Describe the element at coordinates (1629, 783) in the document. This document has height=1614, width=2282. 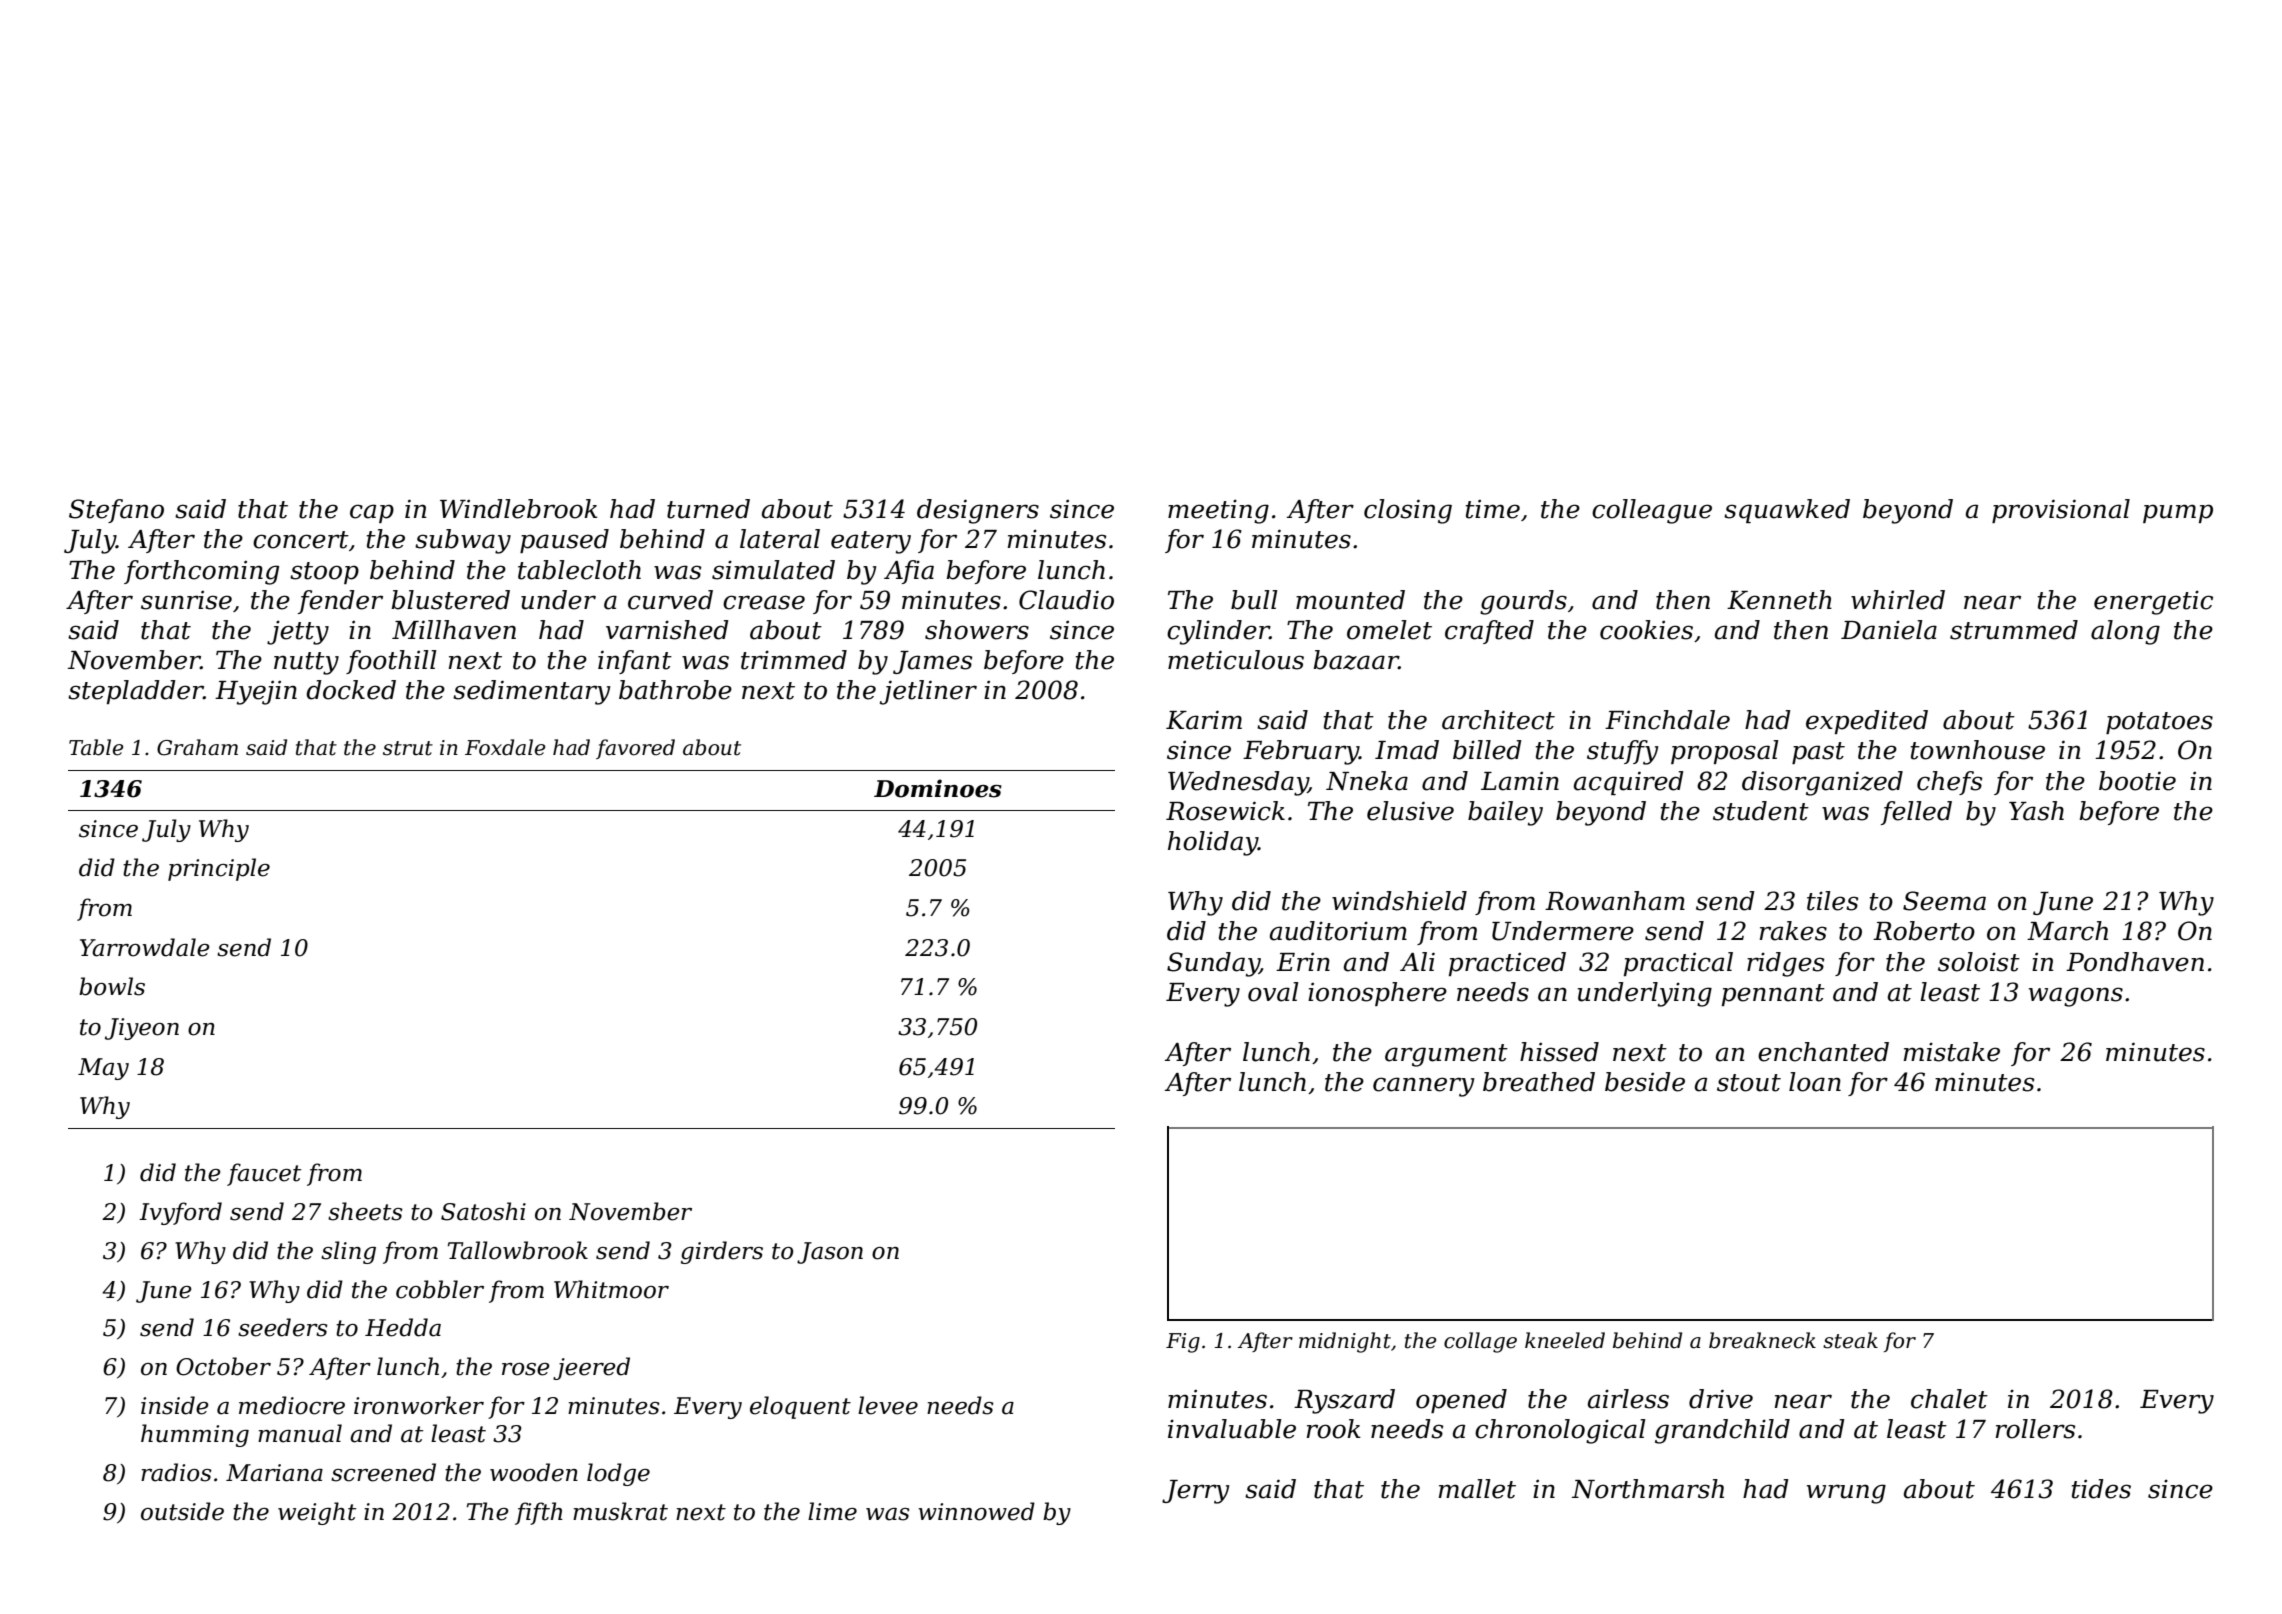
I see `acquired` at that location.
